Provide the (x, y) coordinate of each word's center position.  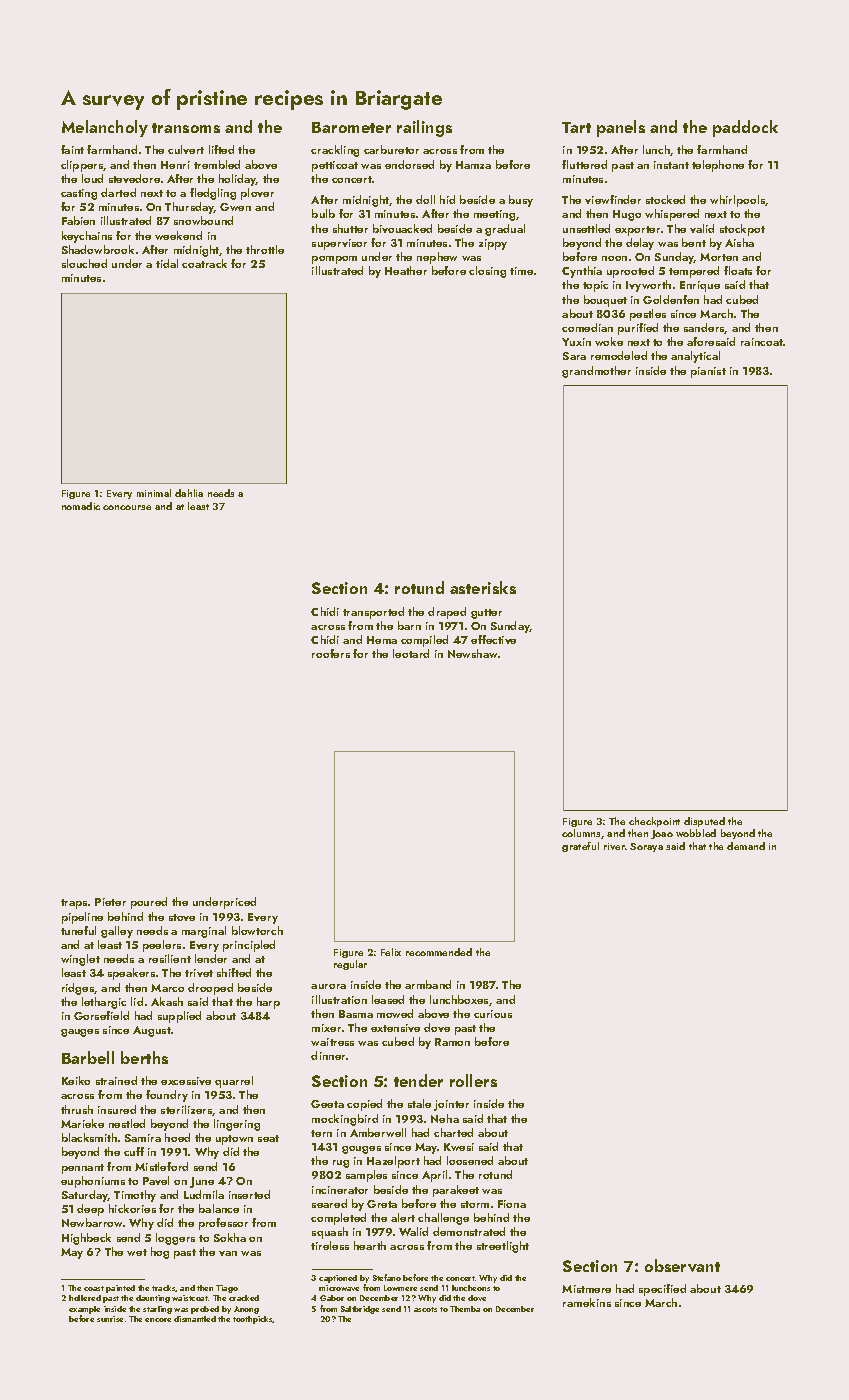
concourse (127, 507)
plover (257, 194)
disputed (704, 822)
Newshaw (472, 653)
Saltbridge (360, 1310)
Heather (406, 270)
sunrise (110, 1319)
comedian (587, 327)
